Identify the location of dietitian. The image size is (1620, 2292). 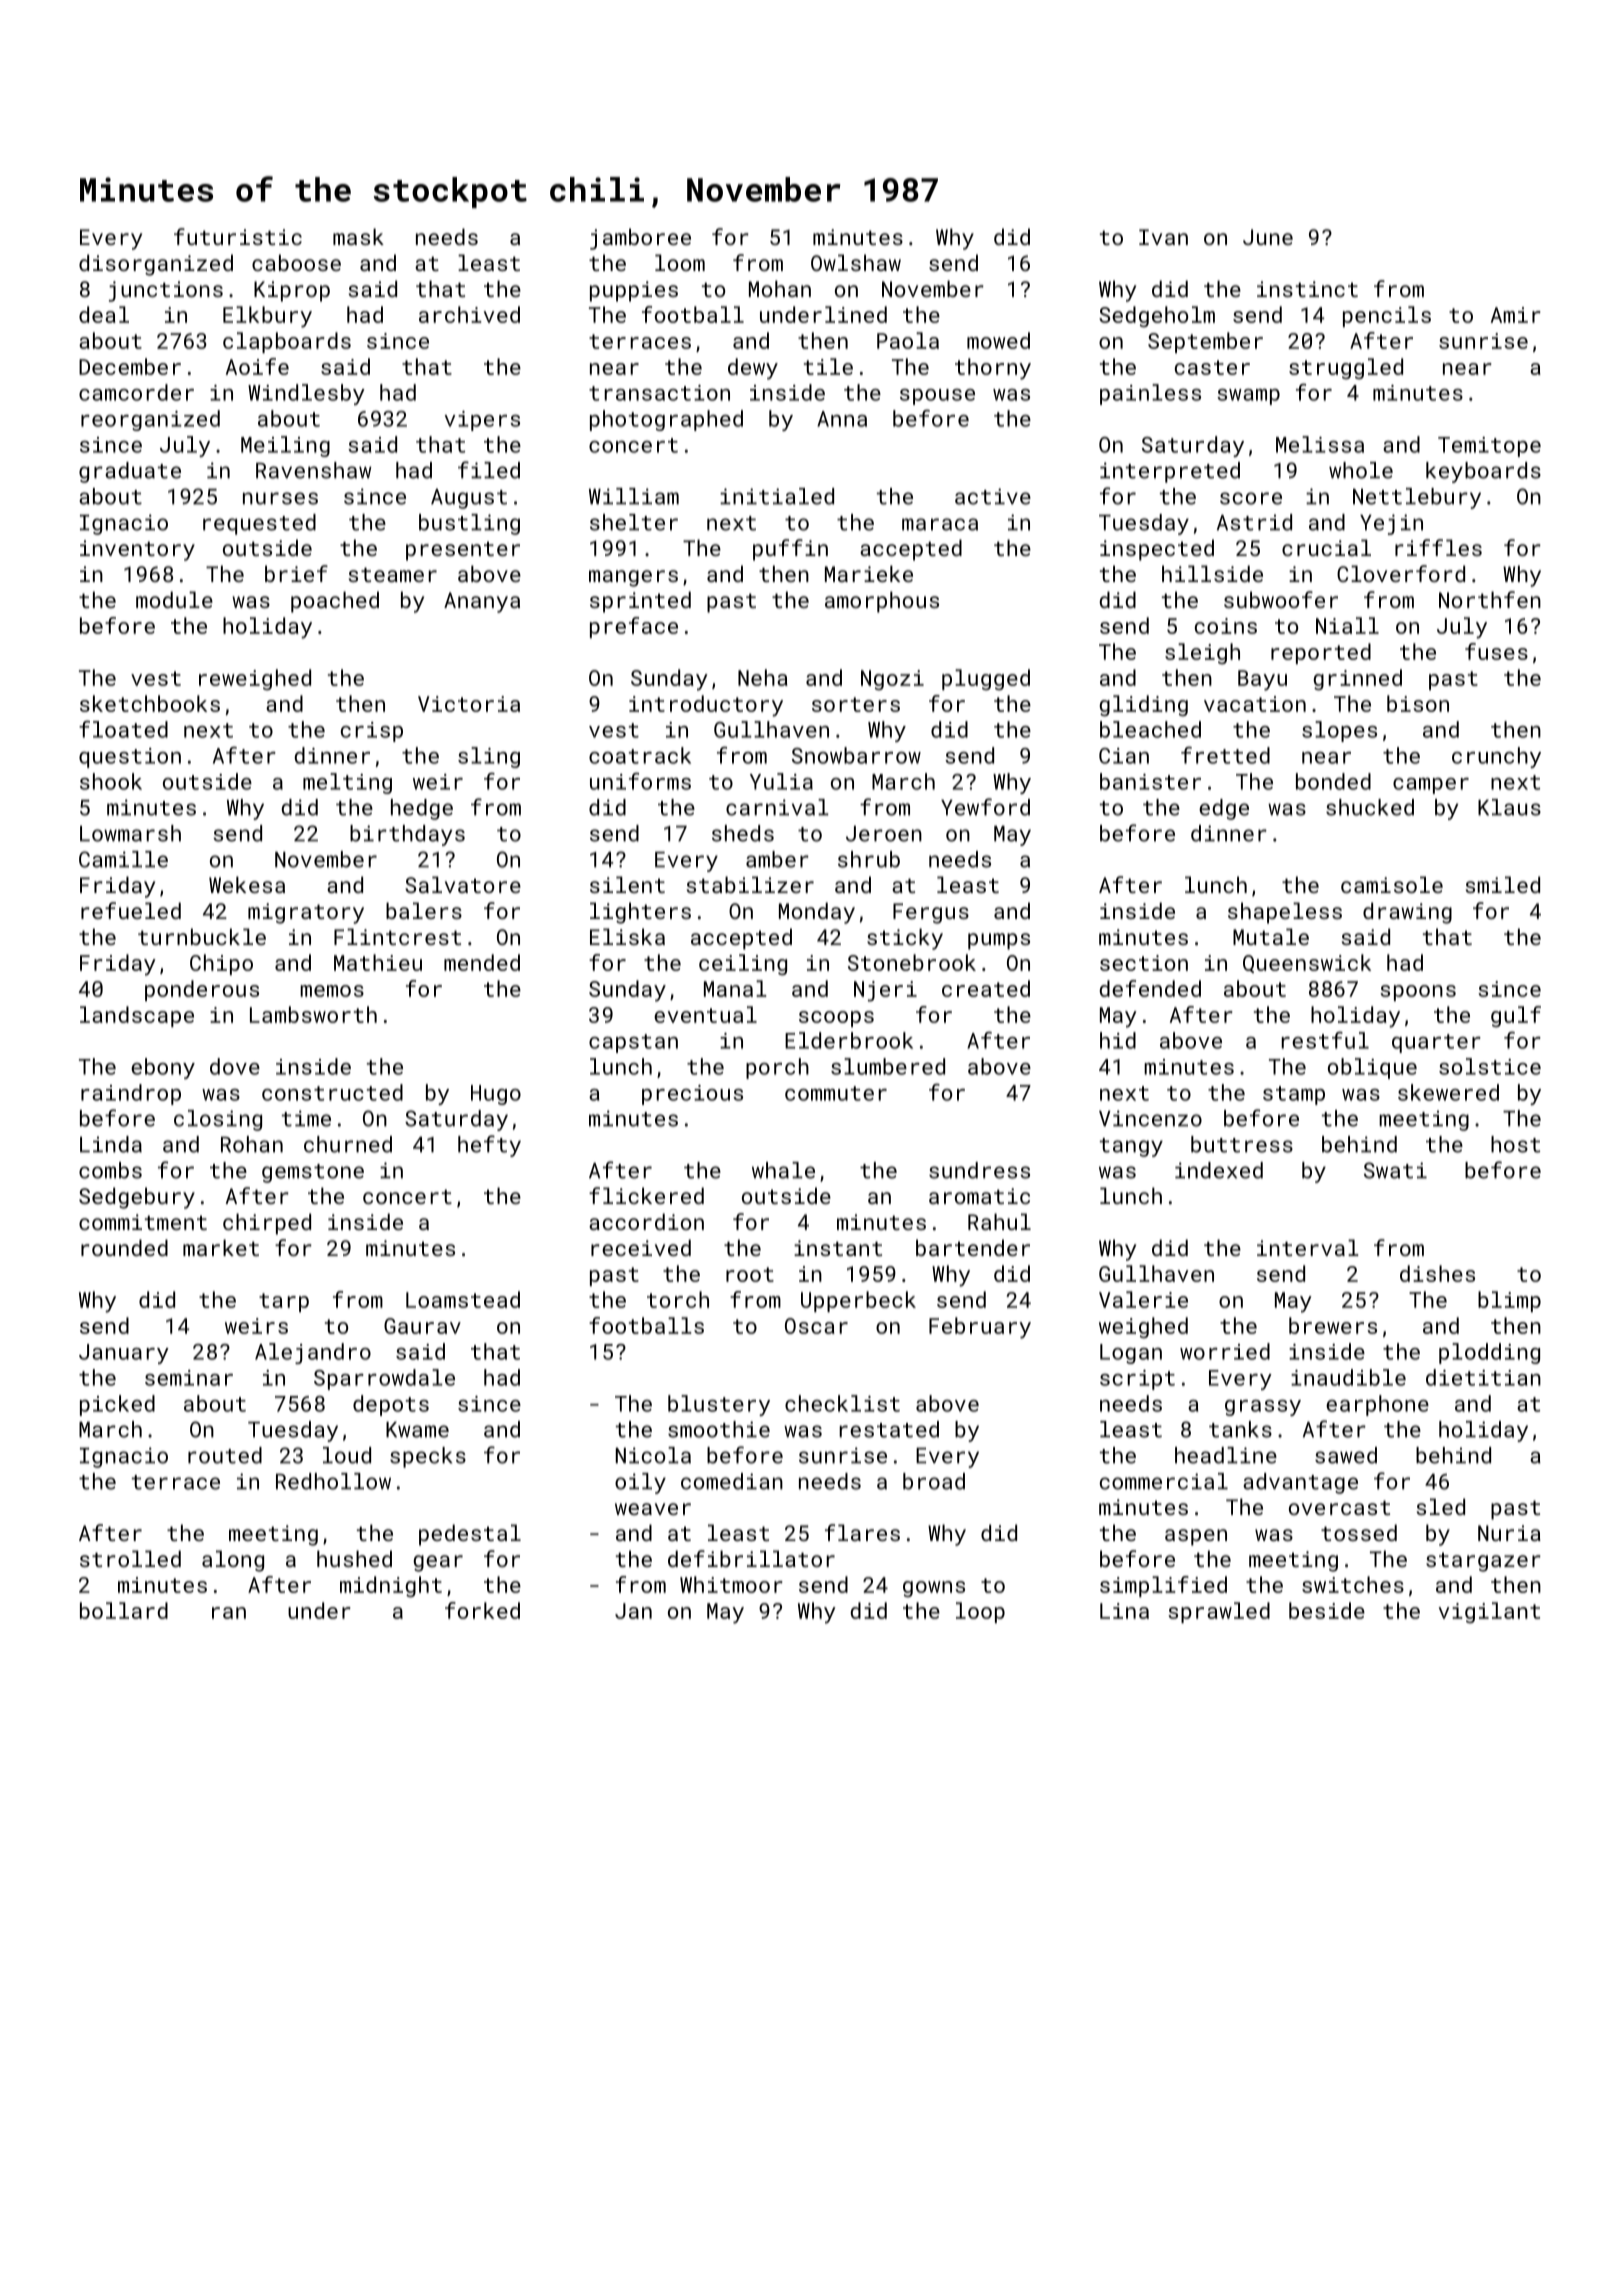
(1483, 1377).
